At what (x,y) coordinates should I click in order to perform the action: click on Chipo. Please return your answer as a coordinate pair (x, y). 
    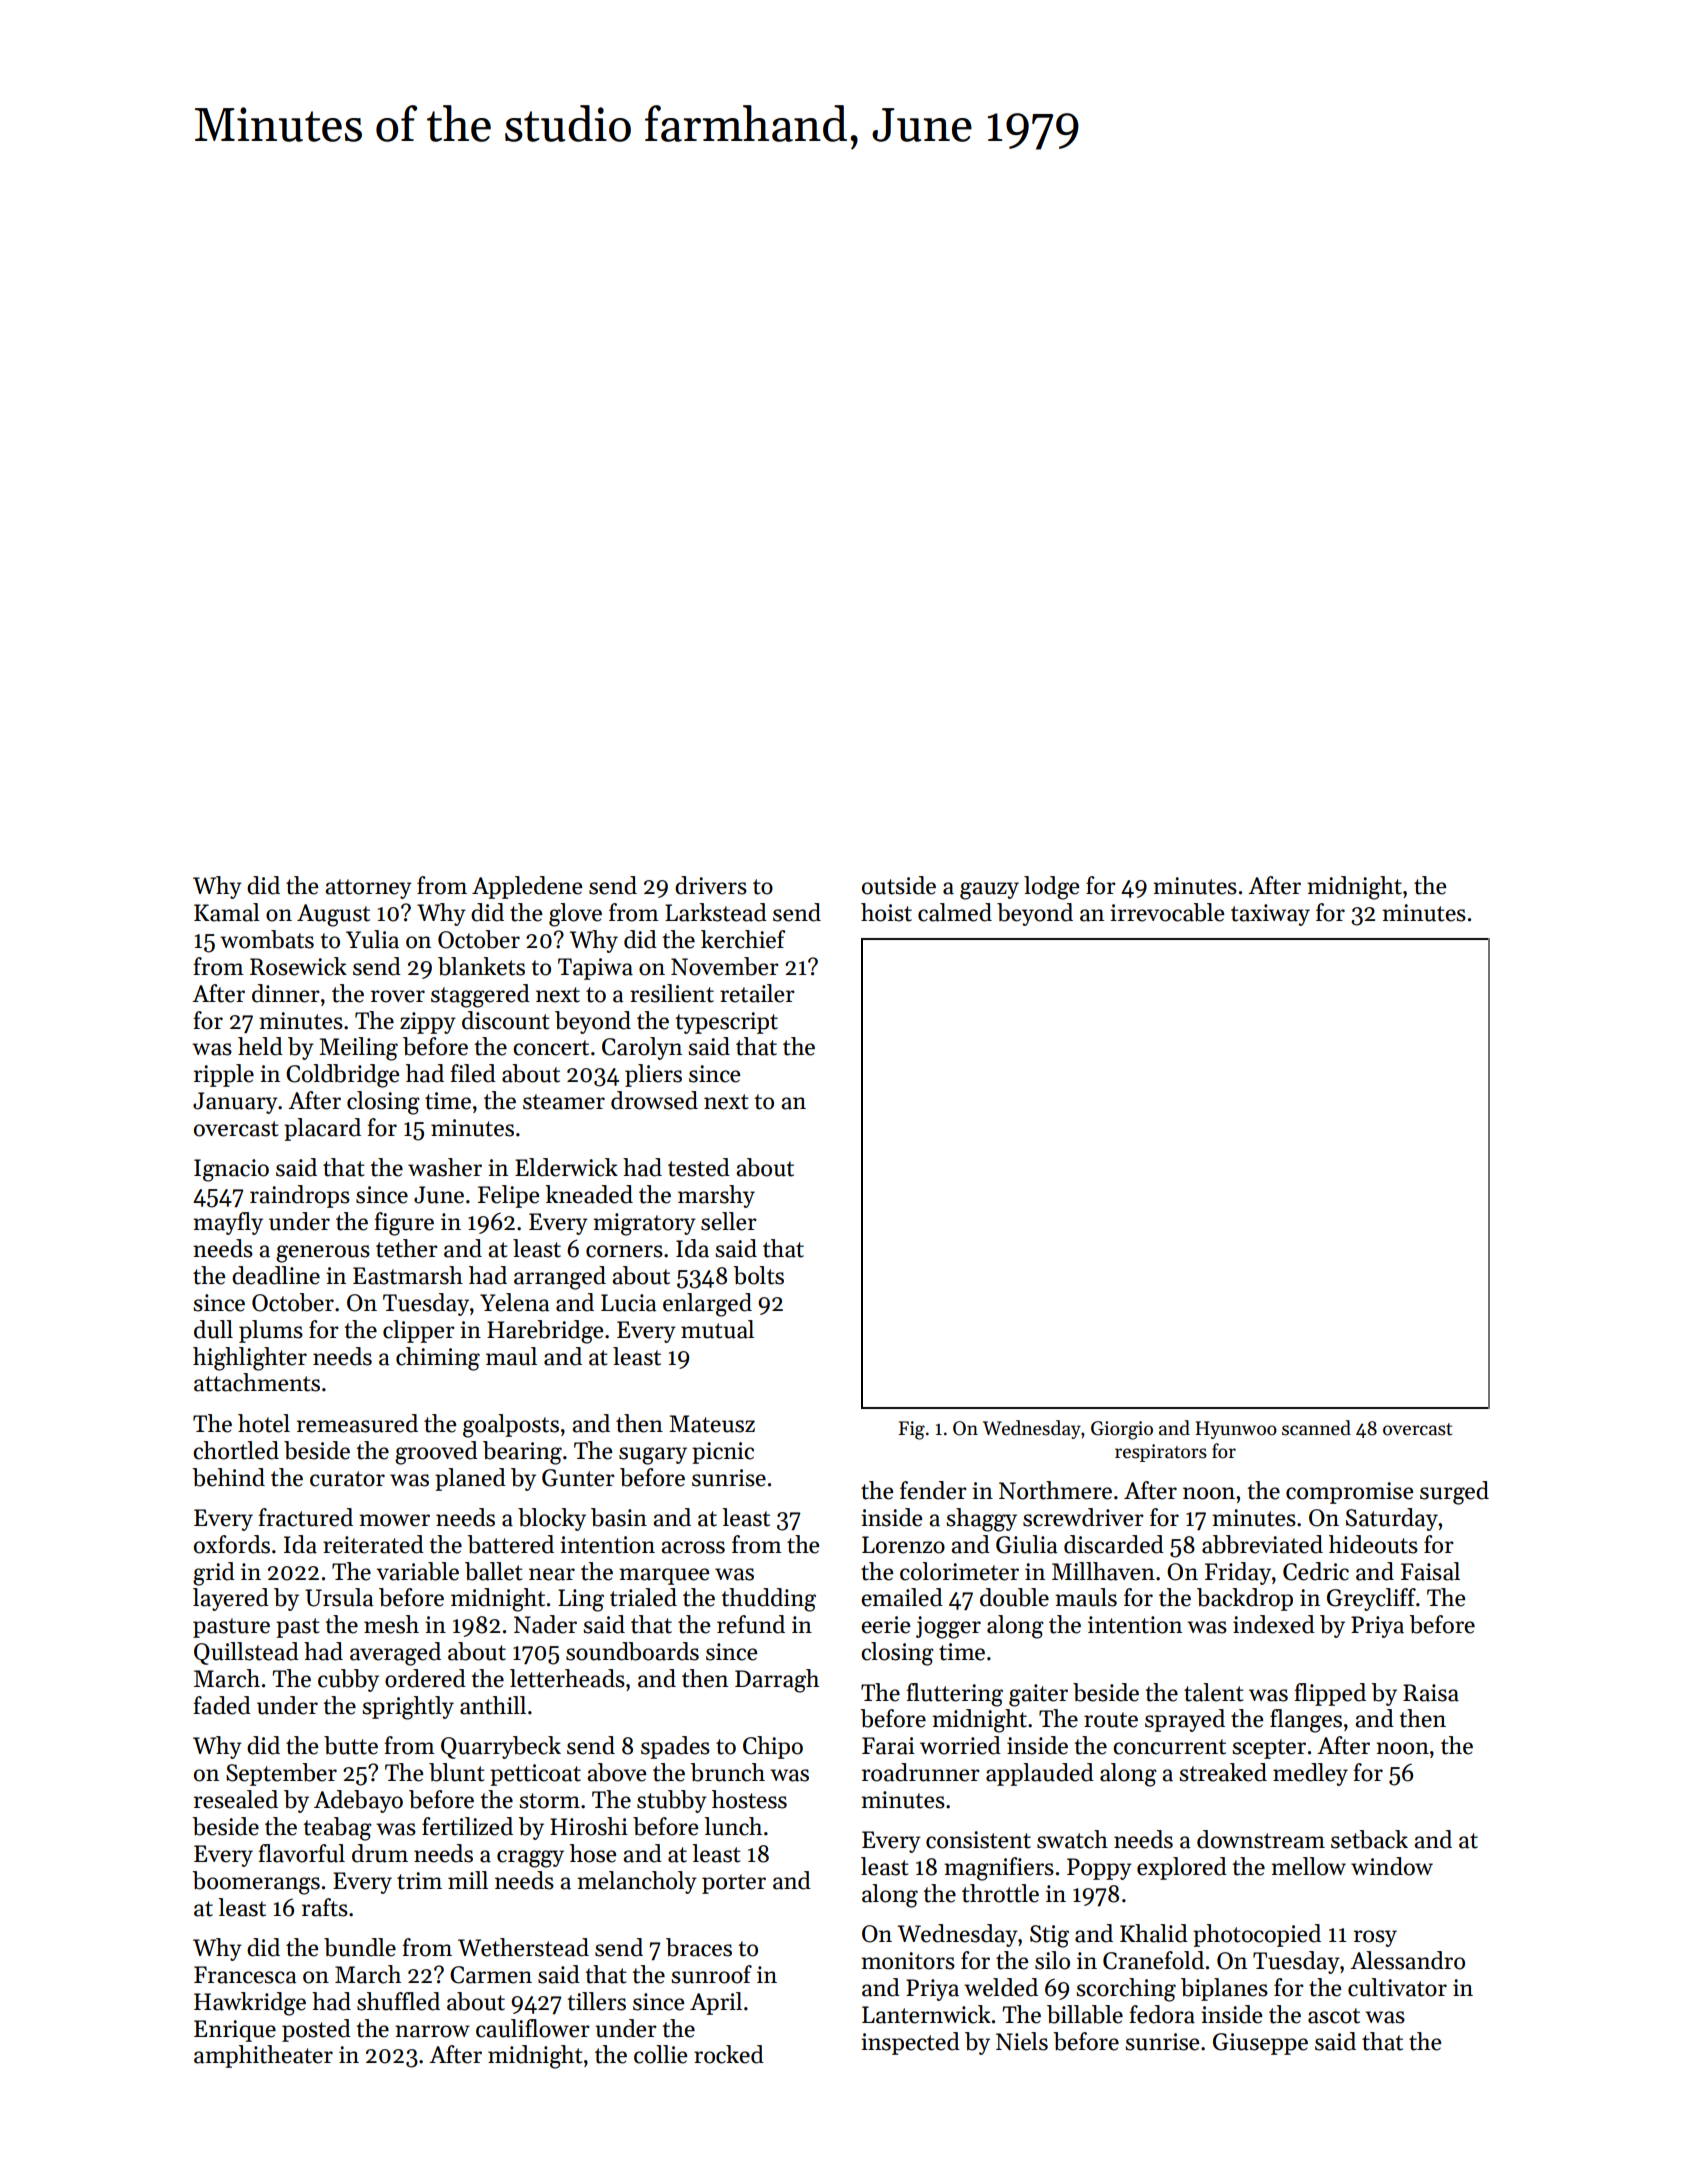
    Looking at the image, I should click on (773, 1747).
